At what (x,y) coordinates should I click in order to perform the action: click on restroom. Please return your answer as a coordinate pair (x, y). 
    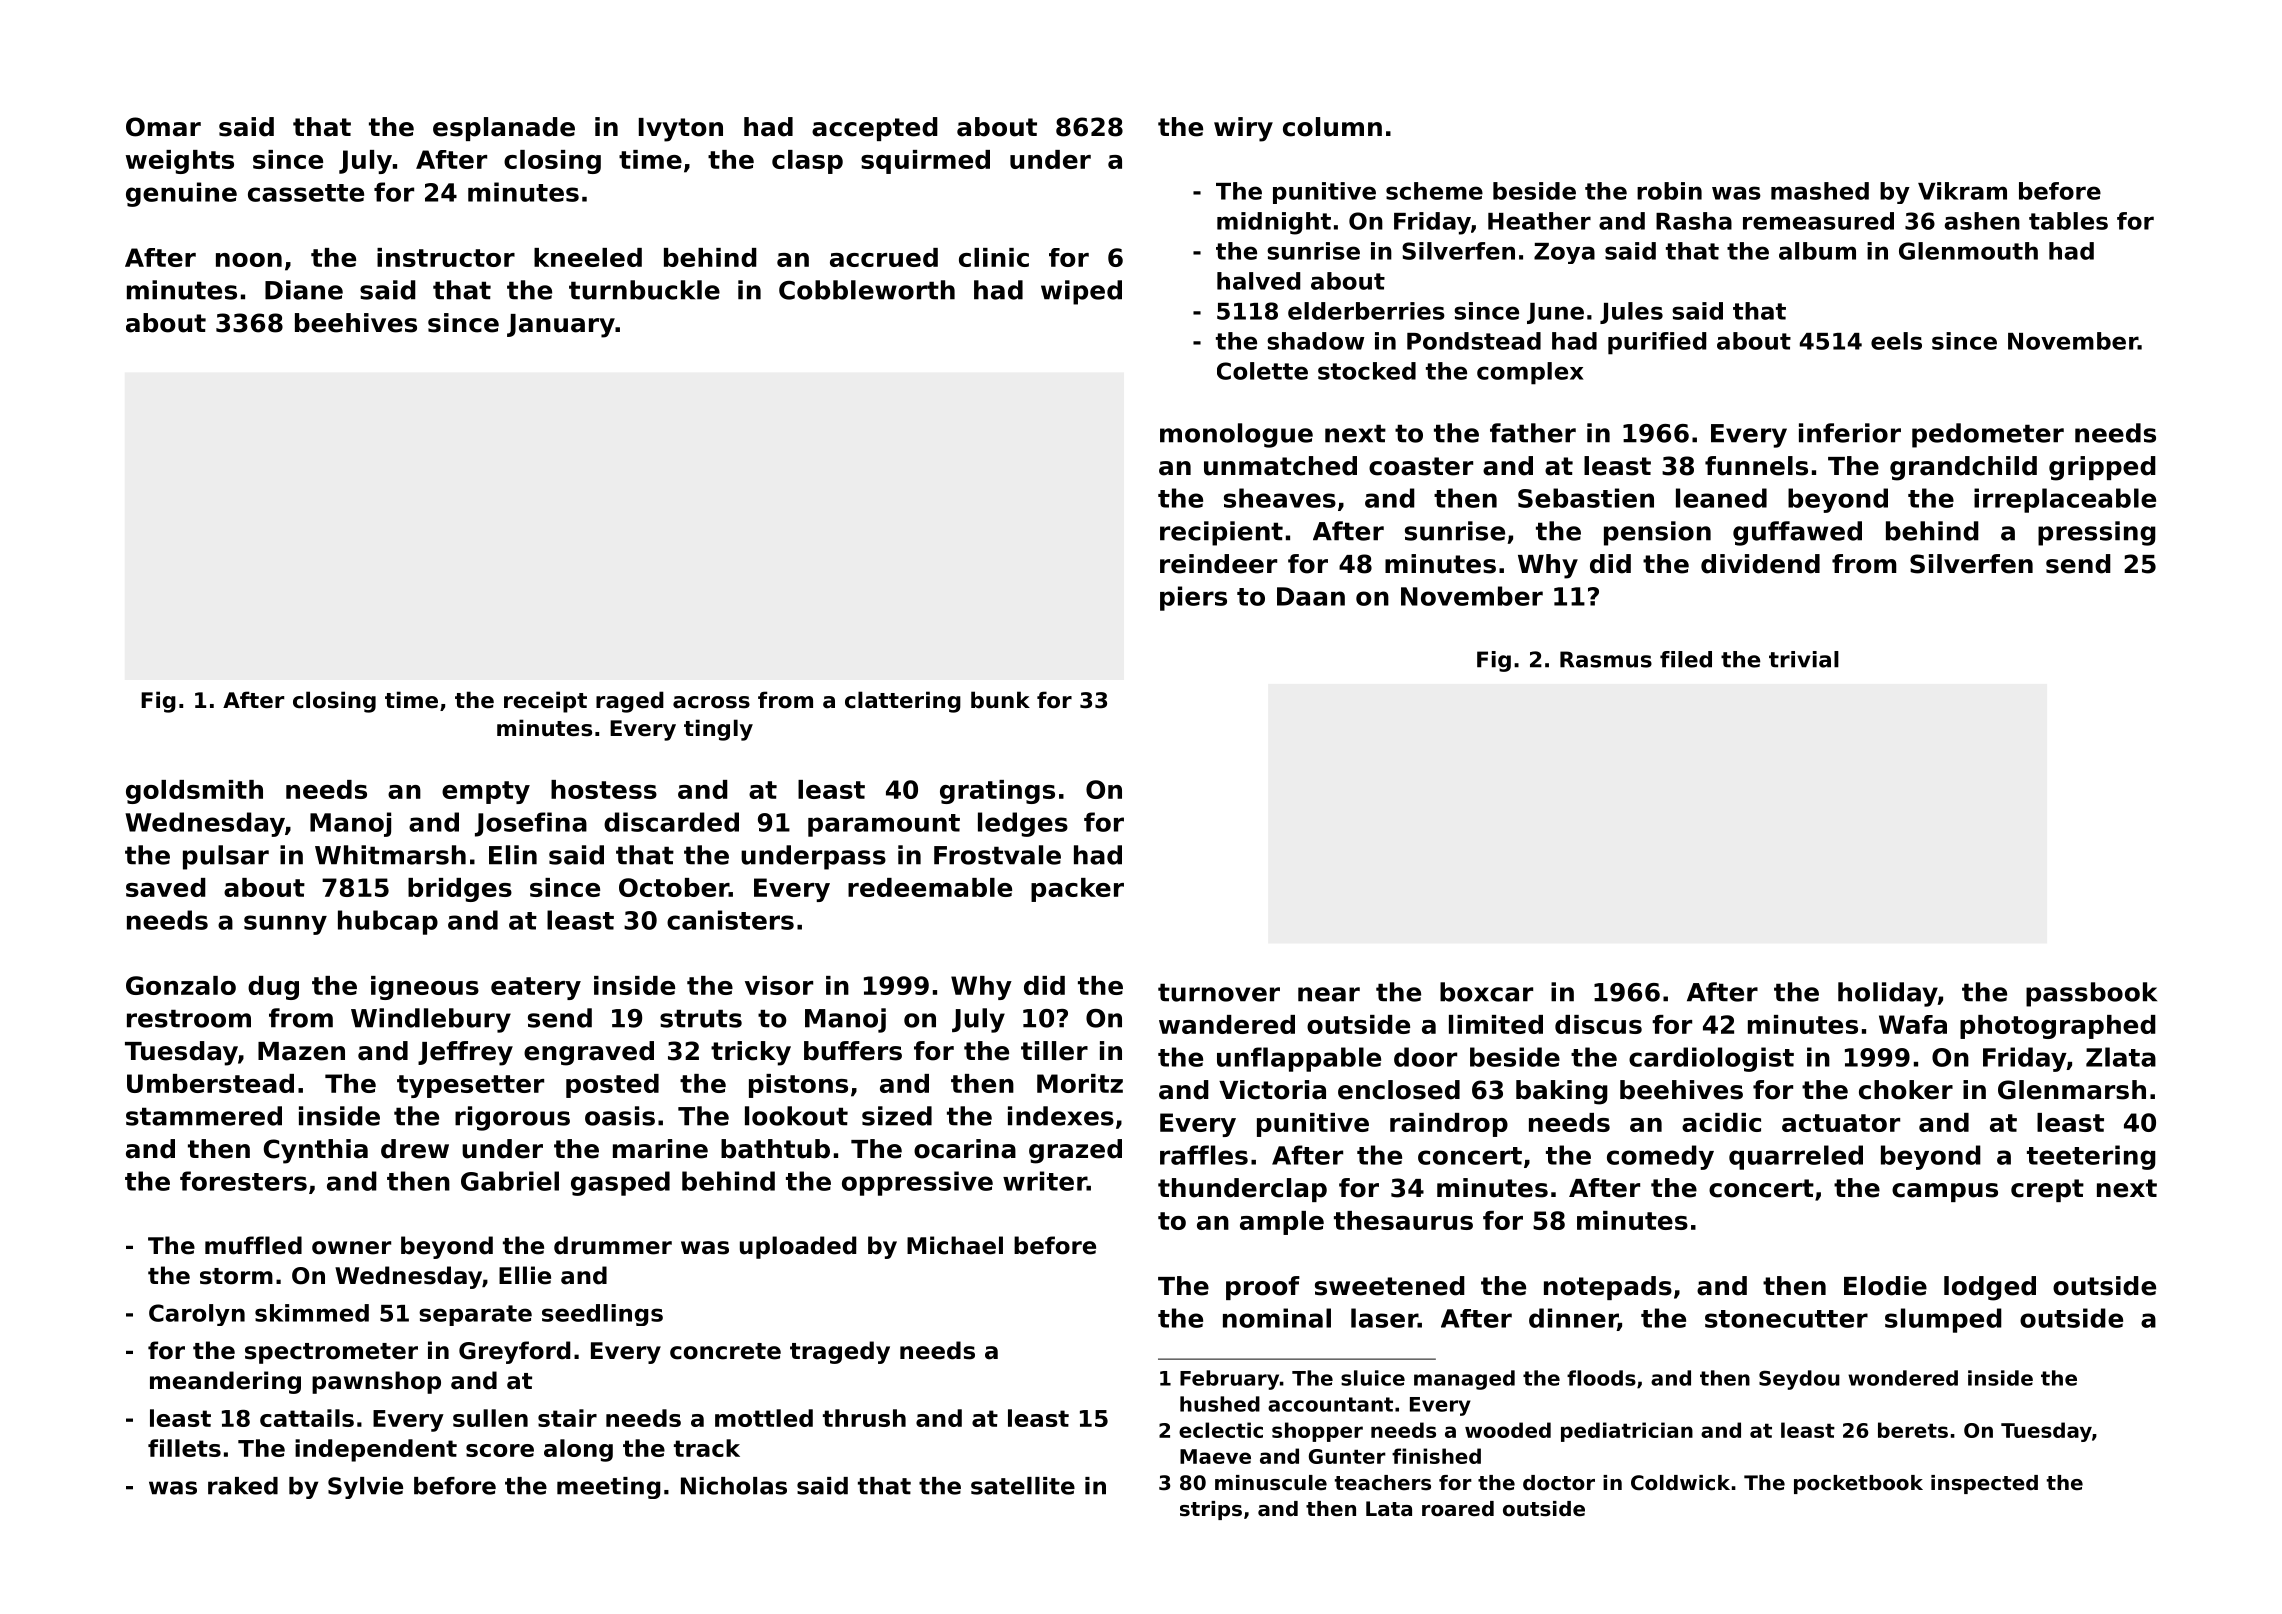
    Looking at the image, I should click on (189, 1018).
